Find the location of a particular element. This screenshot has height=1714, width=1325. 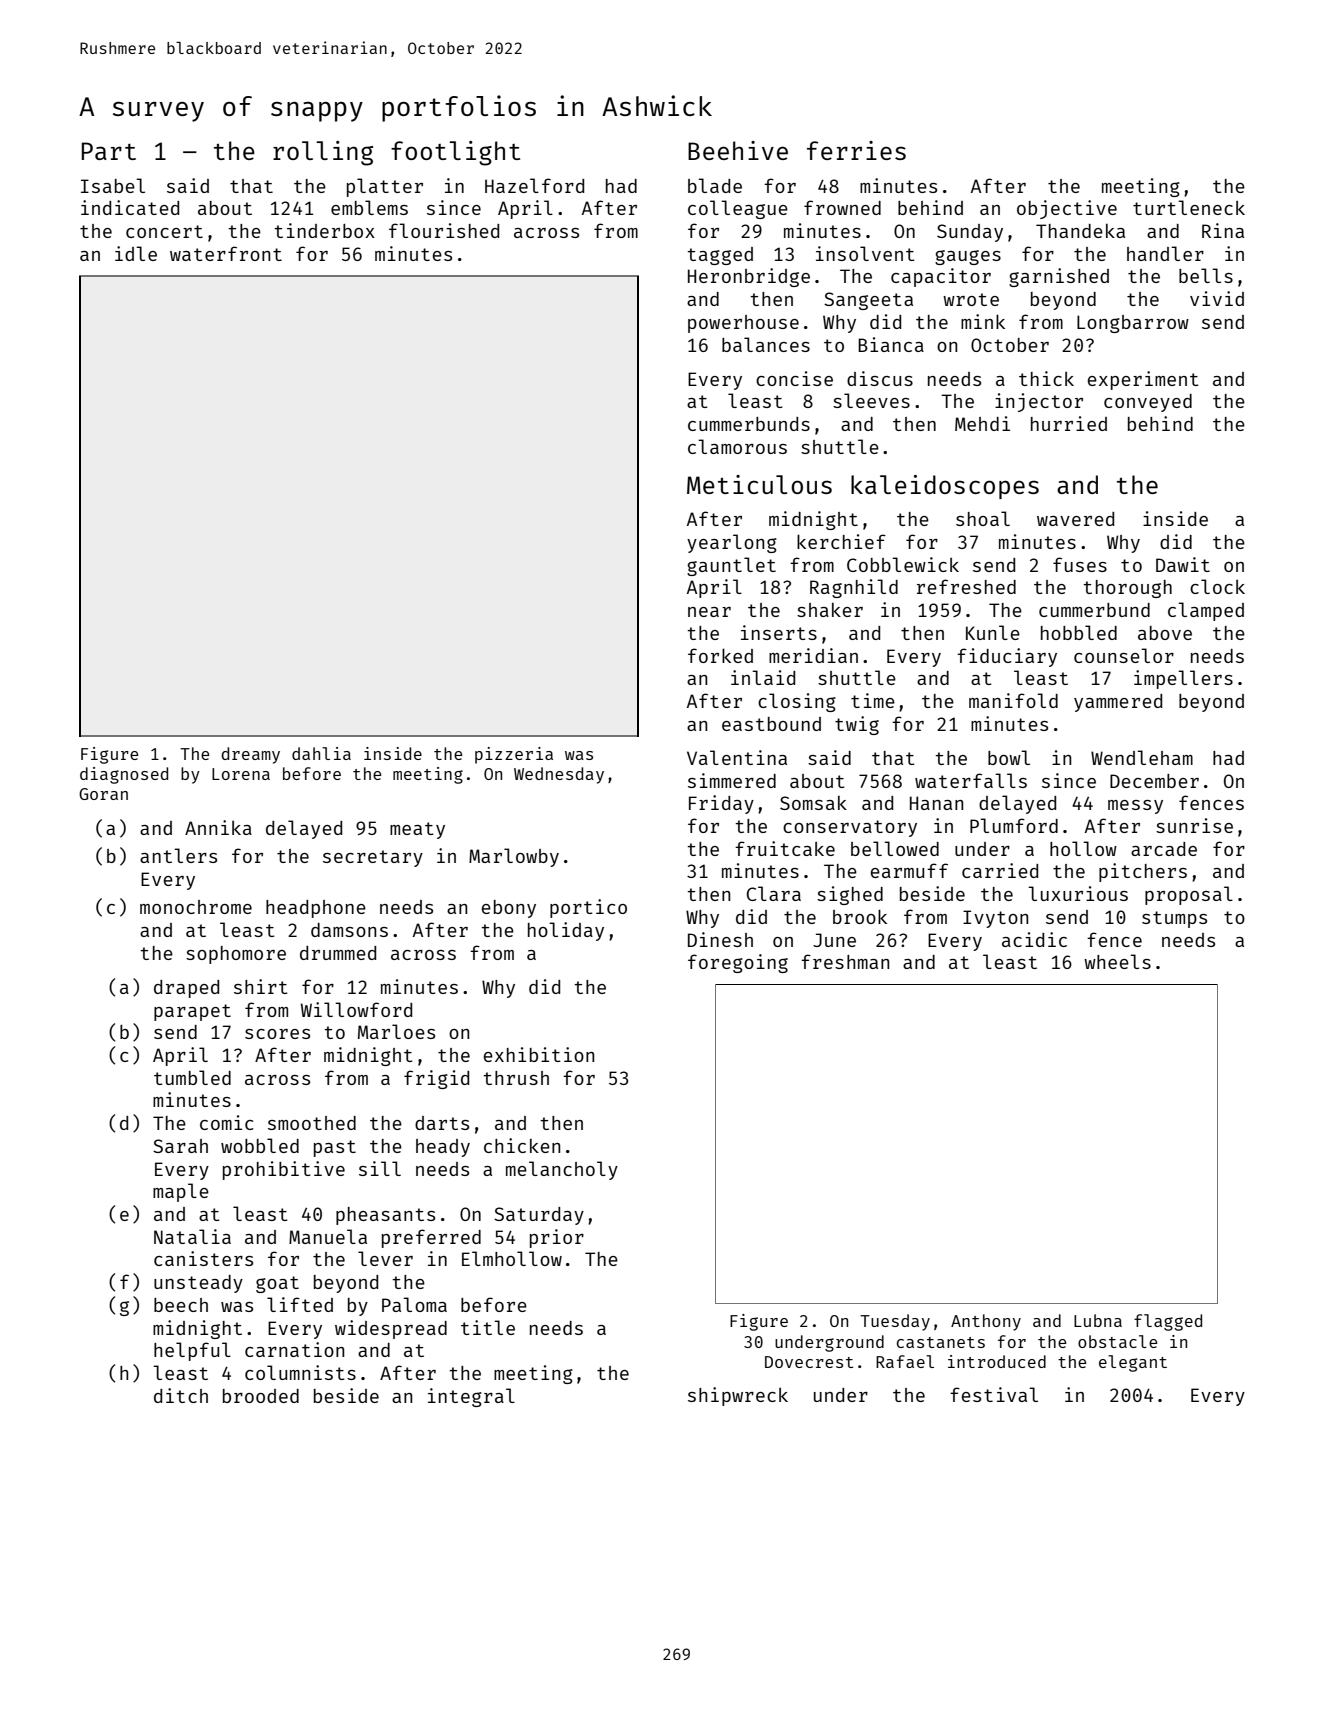

sunrise is located at coordinates (1194, 825).
